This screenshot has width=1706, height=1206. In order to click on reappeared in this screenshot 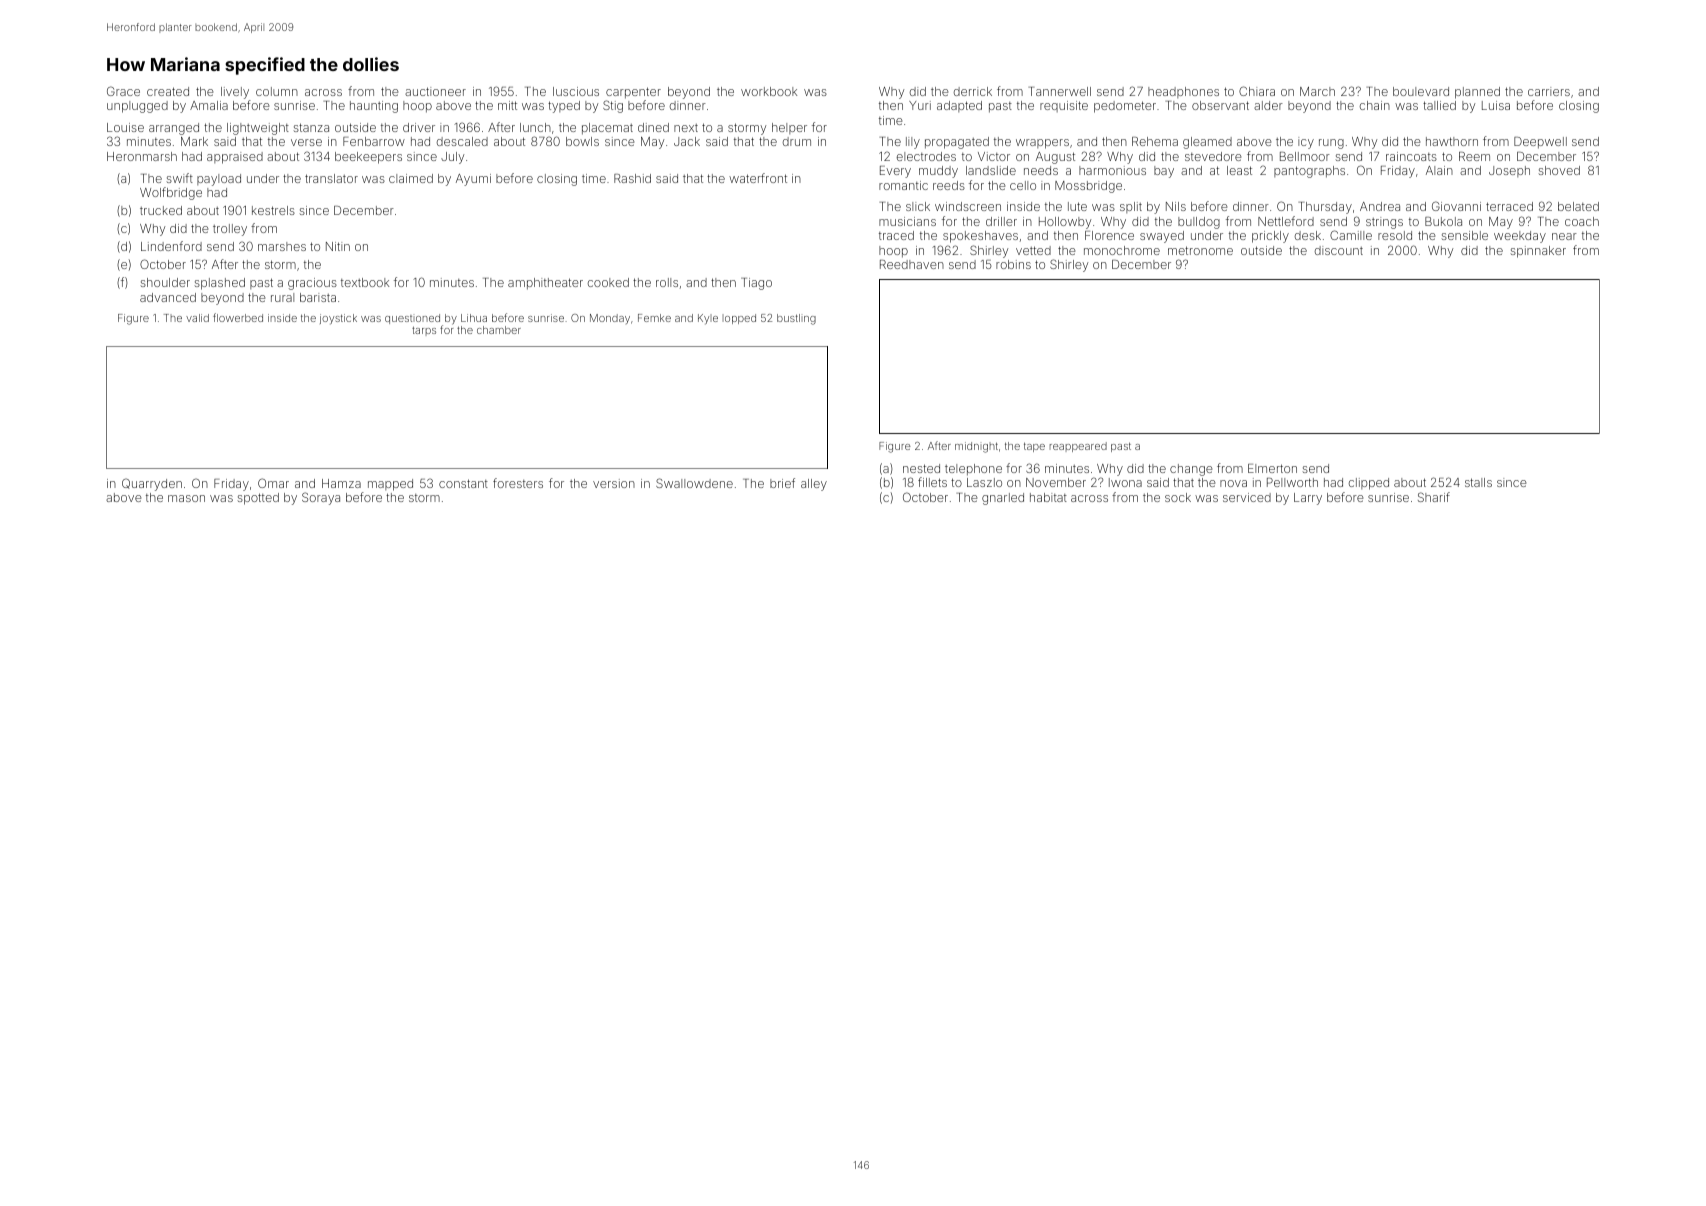, I will do `click(1078, 447)`.
